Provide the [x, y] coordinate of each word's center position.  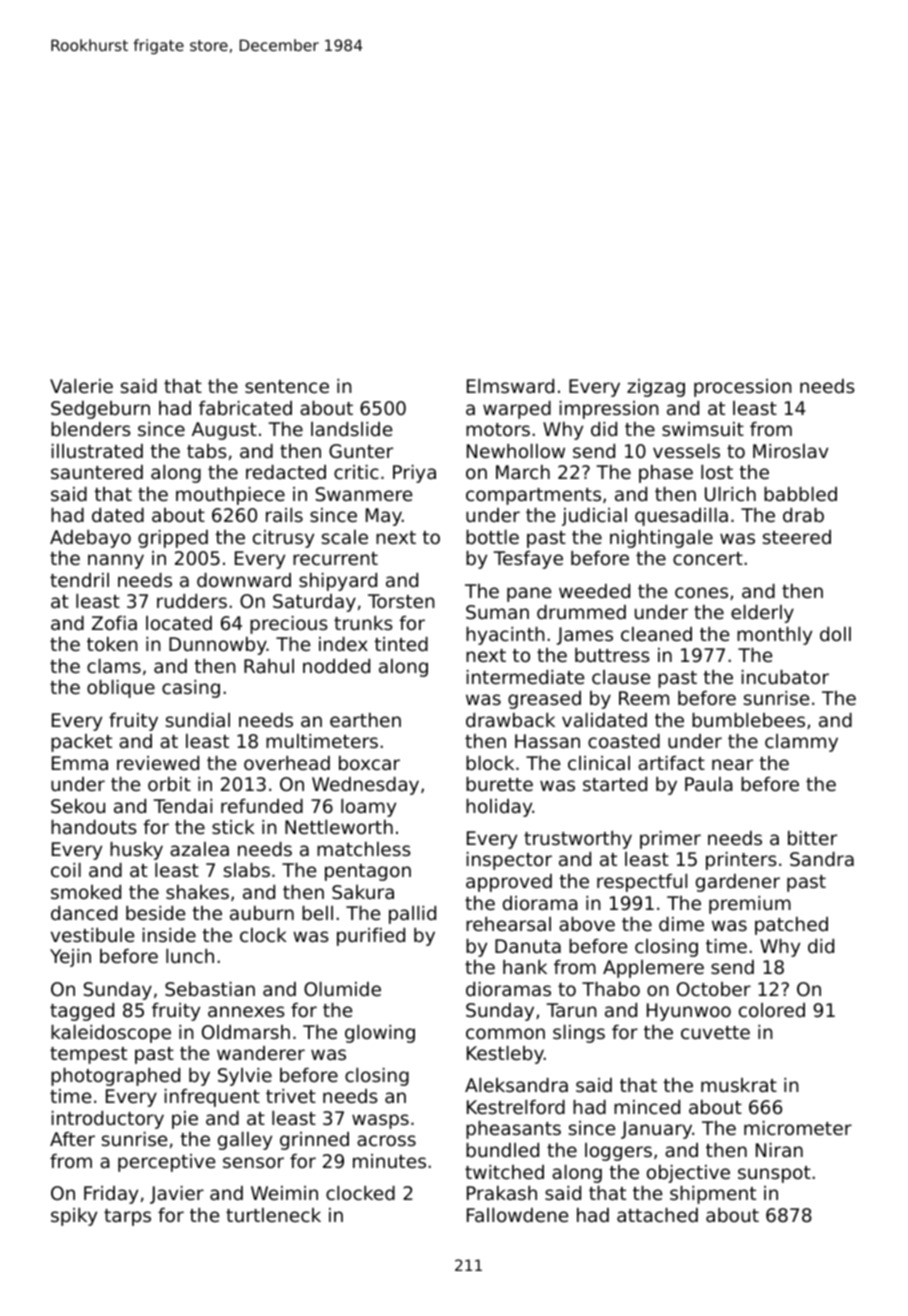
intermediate [525, 677]
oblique [121, 689]
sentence [287, 386]
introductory [108, 1120]
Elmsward [510, 386]
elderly [762, 614]
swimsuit [703, 429]
